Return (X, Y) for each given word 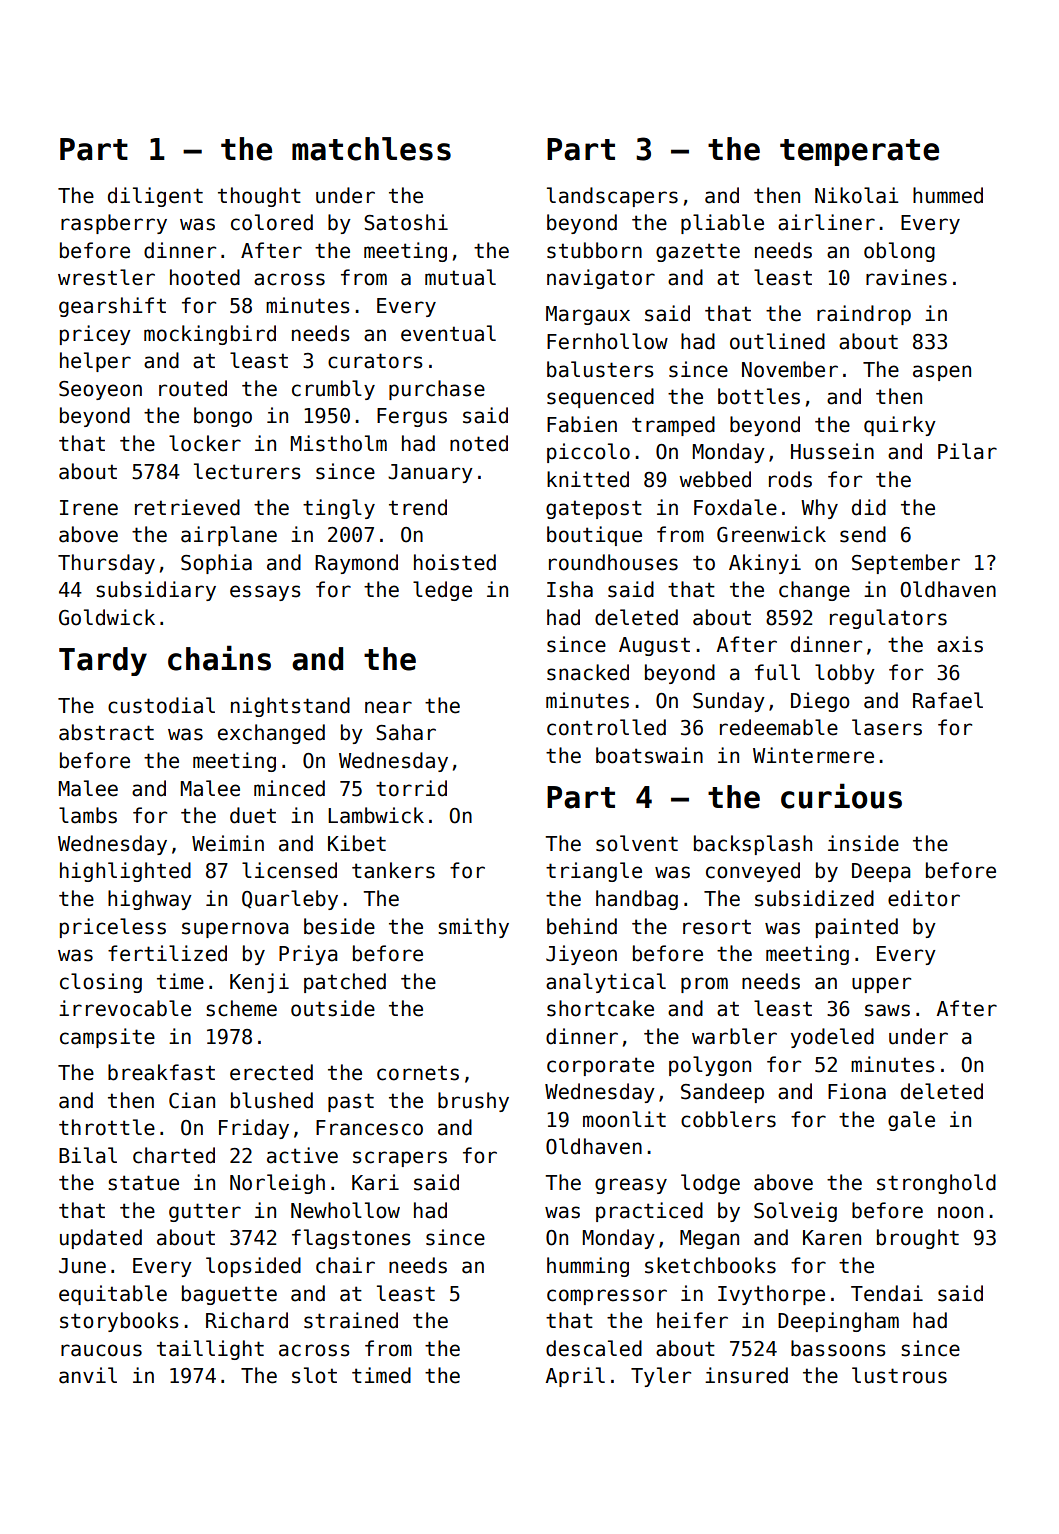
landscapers (612, 197)
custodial (161, 705)
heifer (692, 1320)
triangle (594, 872)
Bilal (88, 1155)
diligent (155, 197)
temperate (859, 152)
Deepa (881, 872)
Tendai (887, 1293)
